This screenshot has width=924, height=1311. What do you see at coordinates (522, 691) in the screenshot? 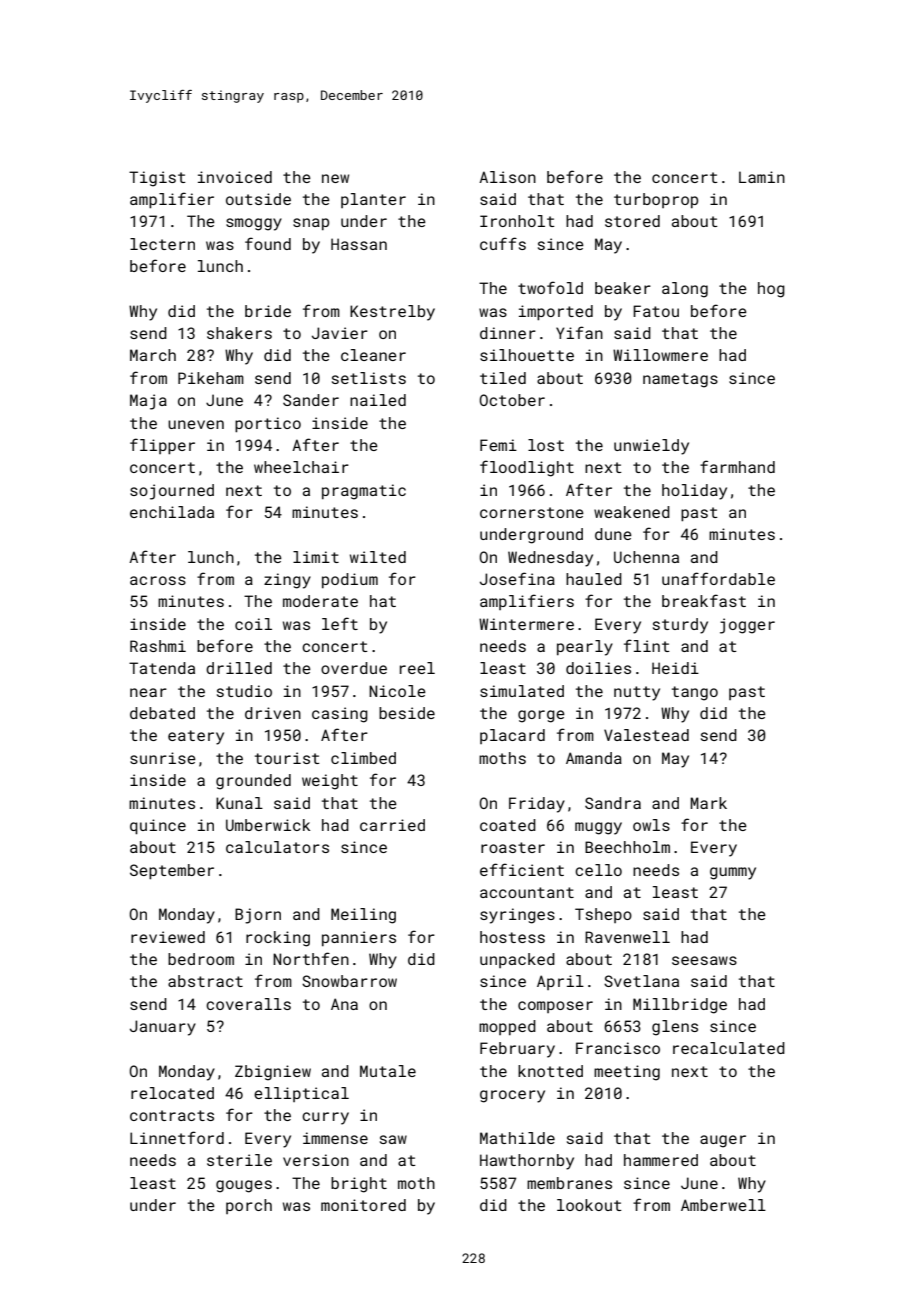
I see `simulated` at bounding box center [522, 691].
